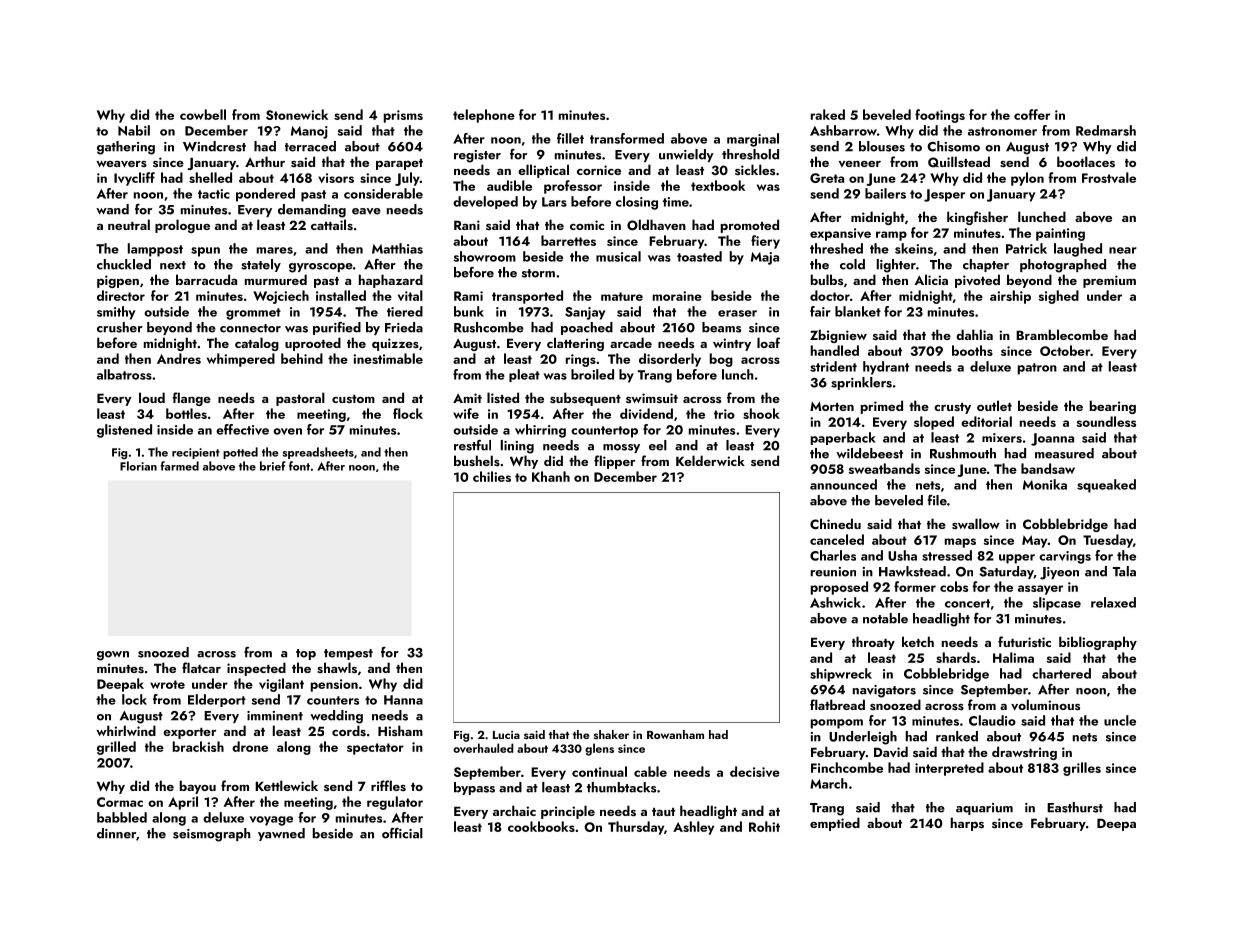 This image has height=952, width=1233. I want to click on dinner, so click(116, 833).
